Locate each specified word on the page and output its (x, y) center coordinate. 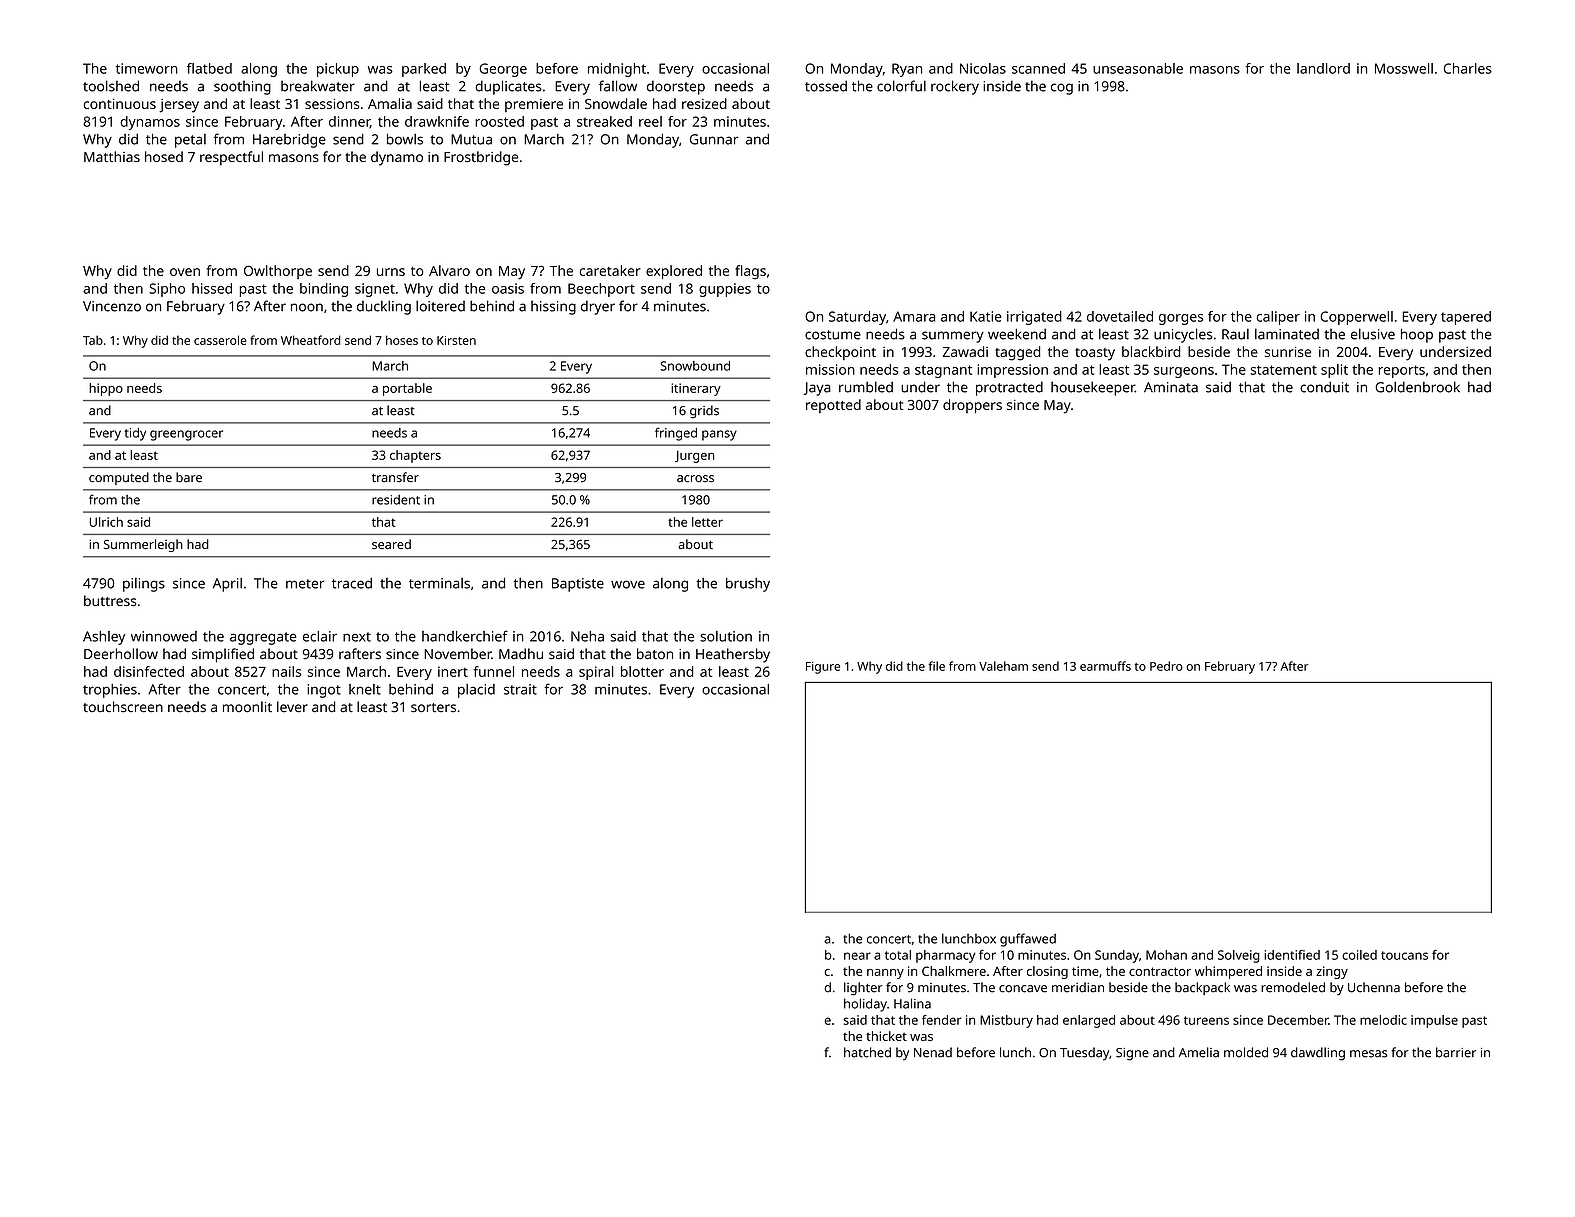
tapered (1466, 318)
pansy (719, 435)
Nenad (933, 1052)
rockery (955, 87)
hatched (867, 1052)
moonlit (247, 707)
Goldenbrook (1417, 387)
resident (396, 500)
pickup (338, 70)
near (857, 956)
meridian (1078, 987)
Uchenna (1374, 987)
